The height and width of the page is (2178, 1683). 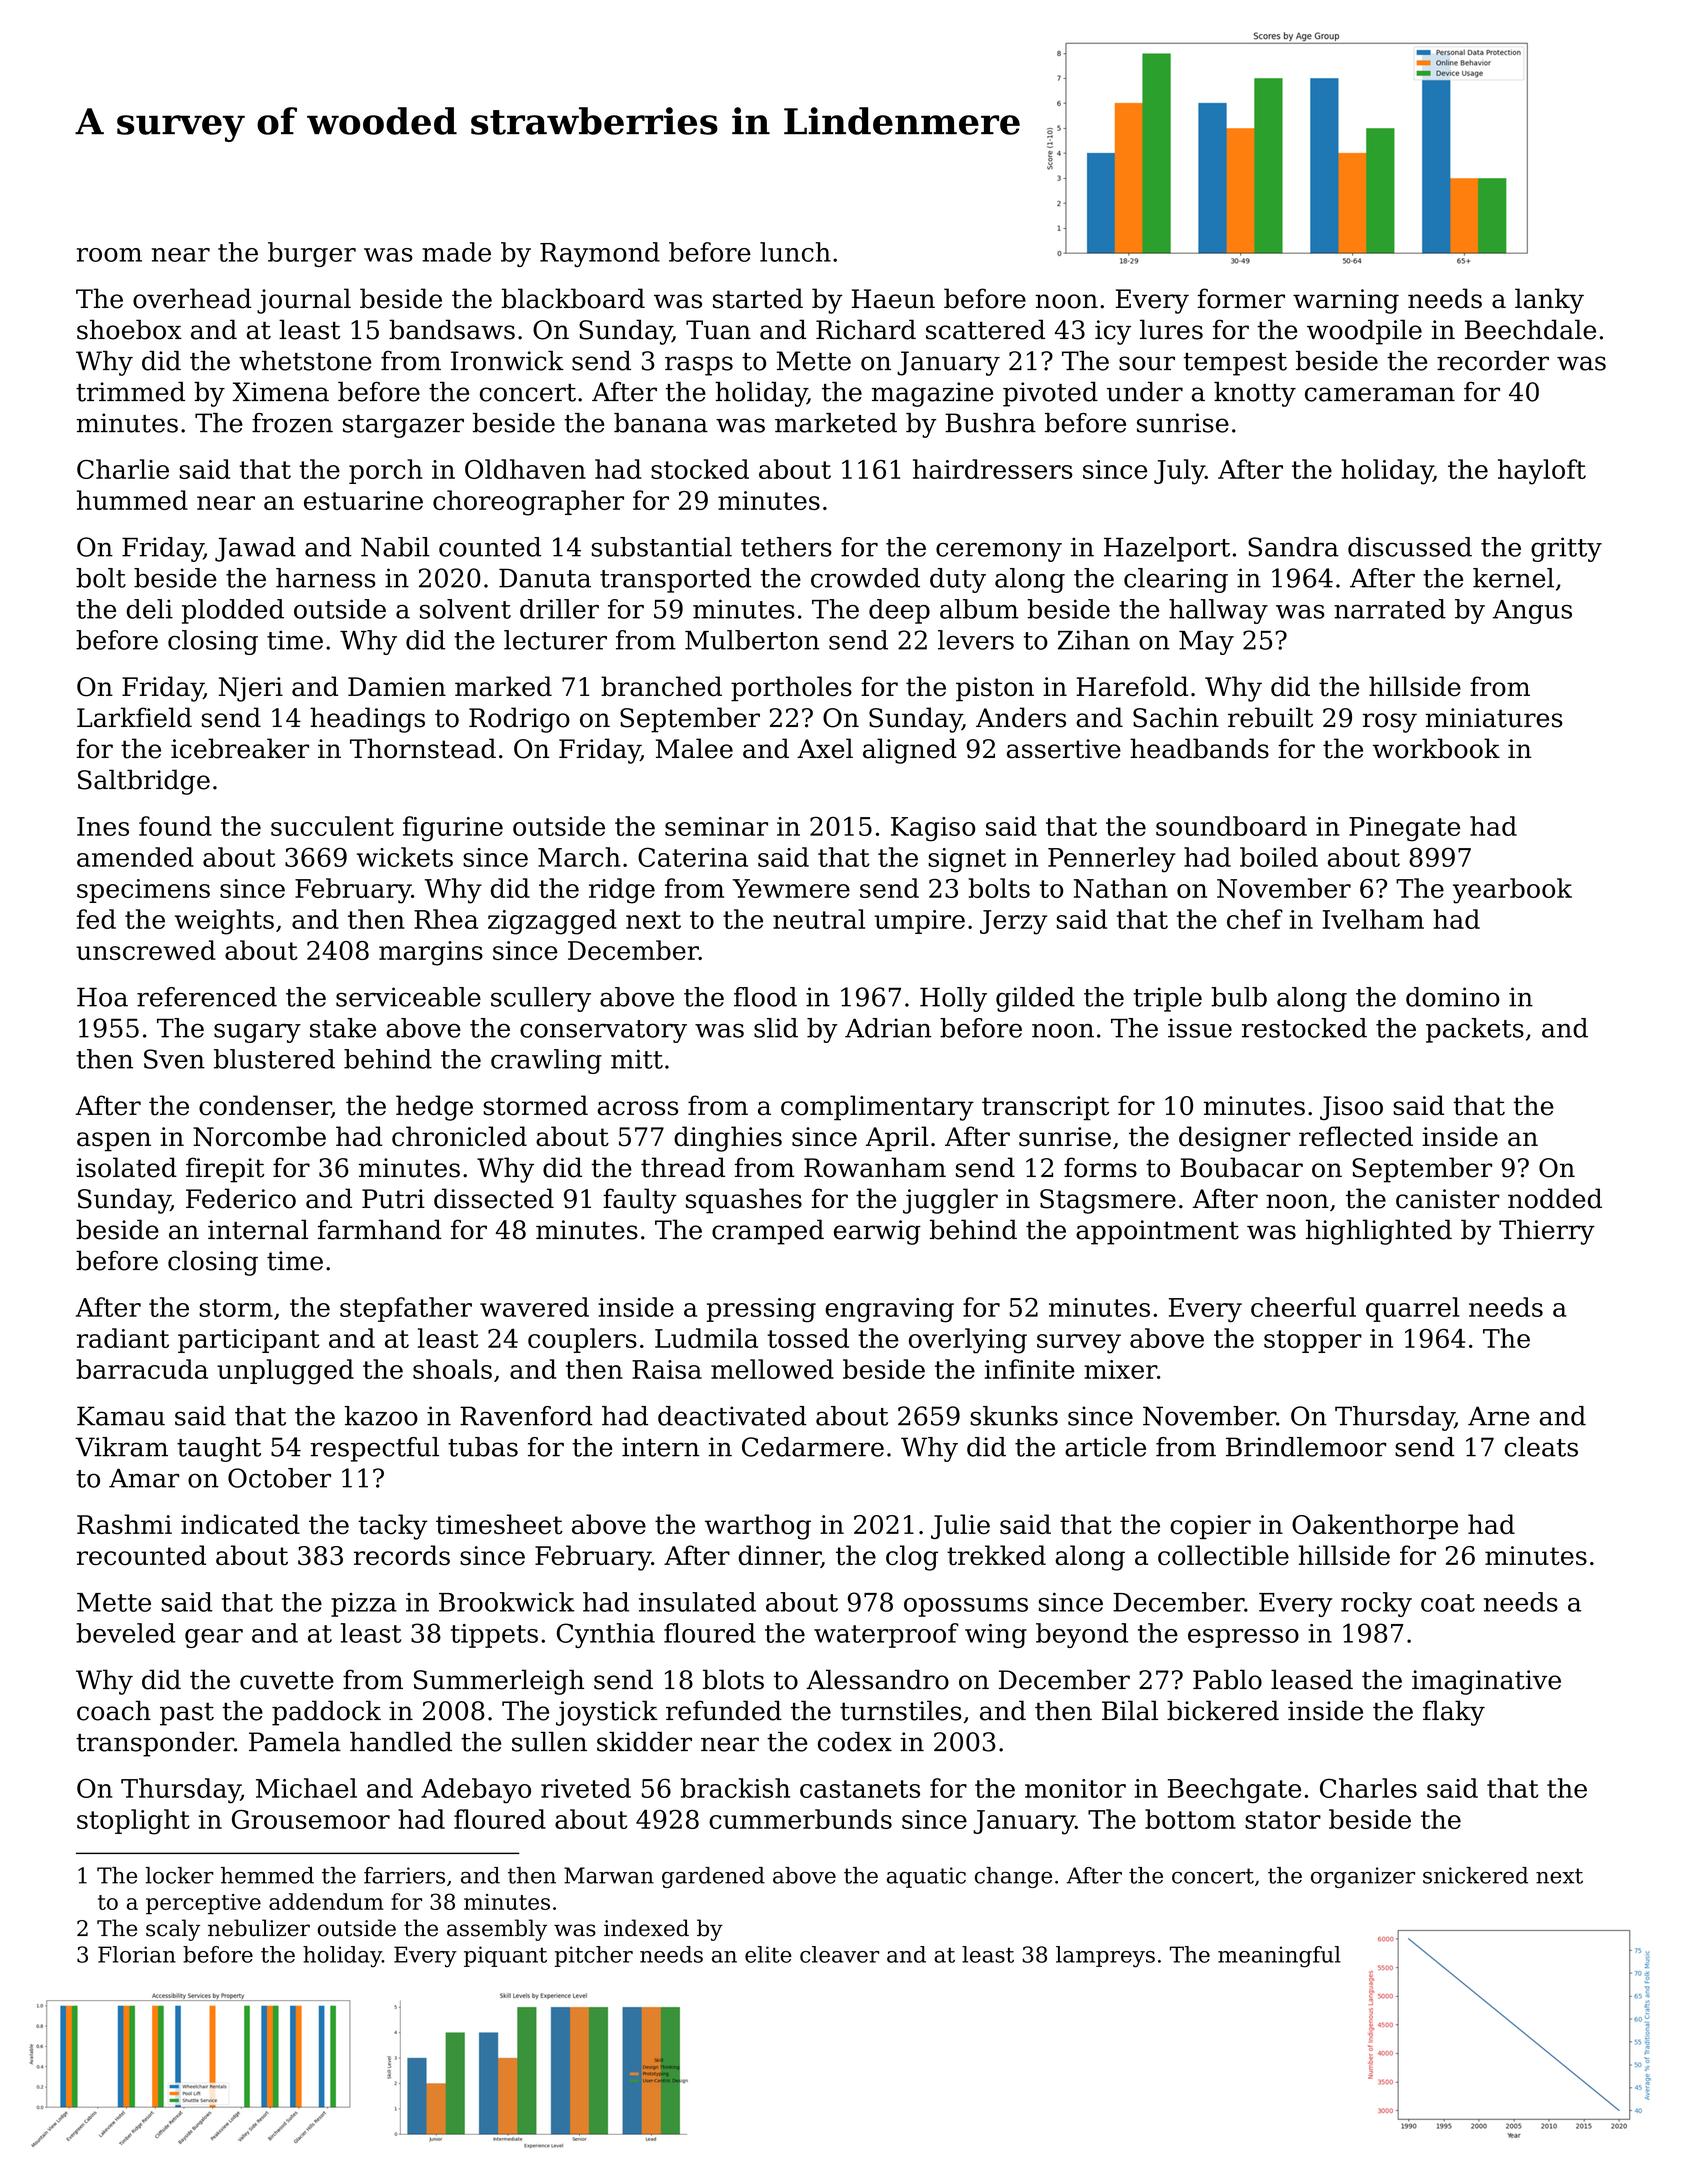 I want to click on rebuilt, so click(x=1270, y=717).
